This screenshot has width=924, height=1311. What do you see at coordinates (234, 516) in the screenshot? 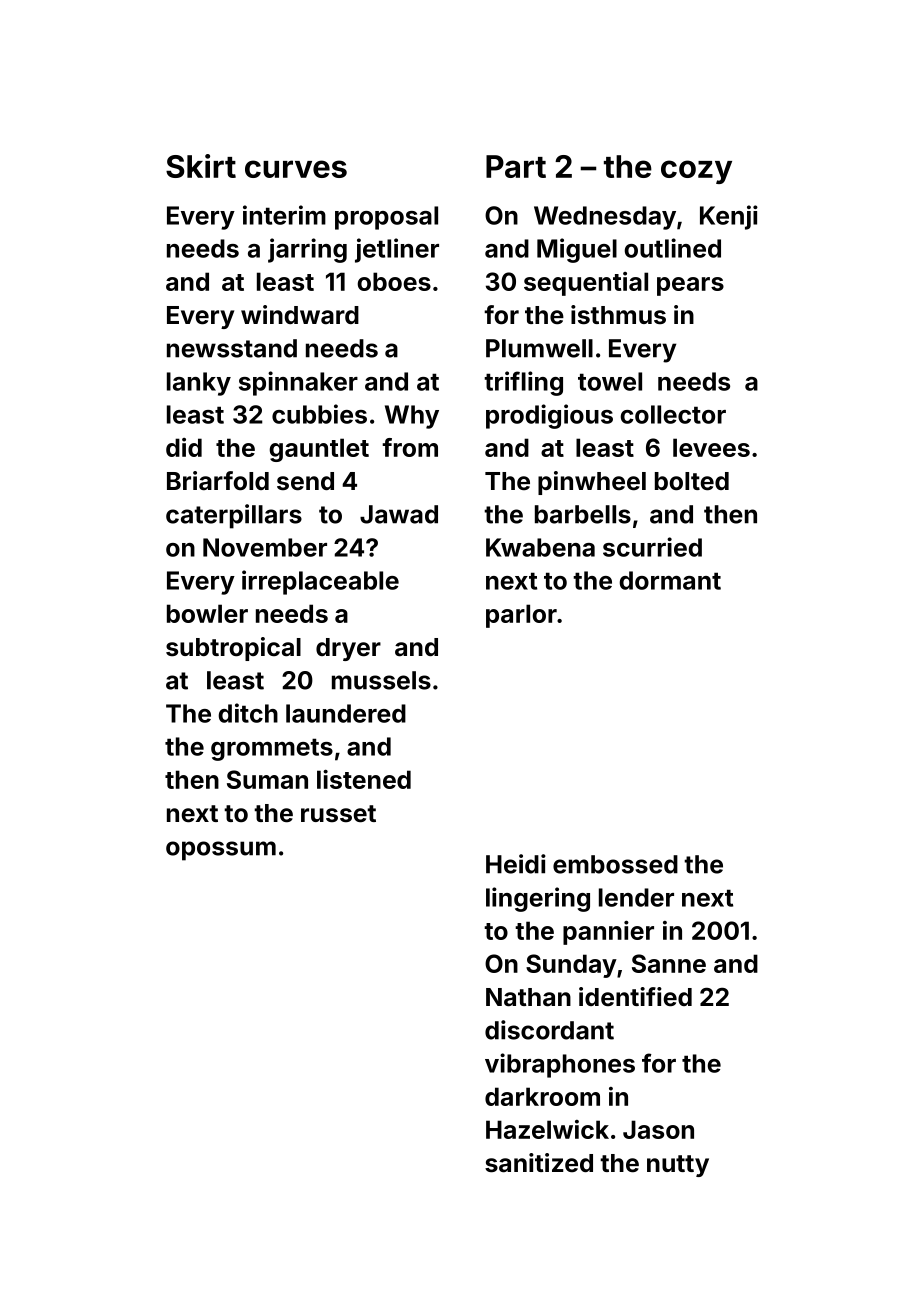
I see `caterpillars` at bounding box center [234, 516].
